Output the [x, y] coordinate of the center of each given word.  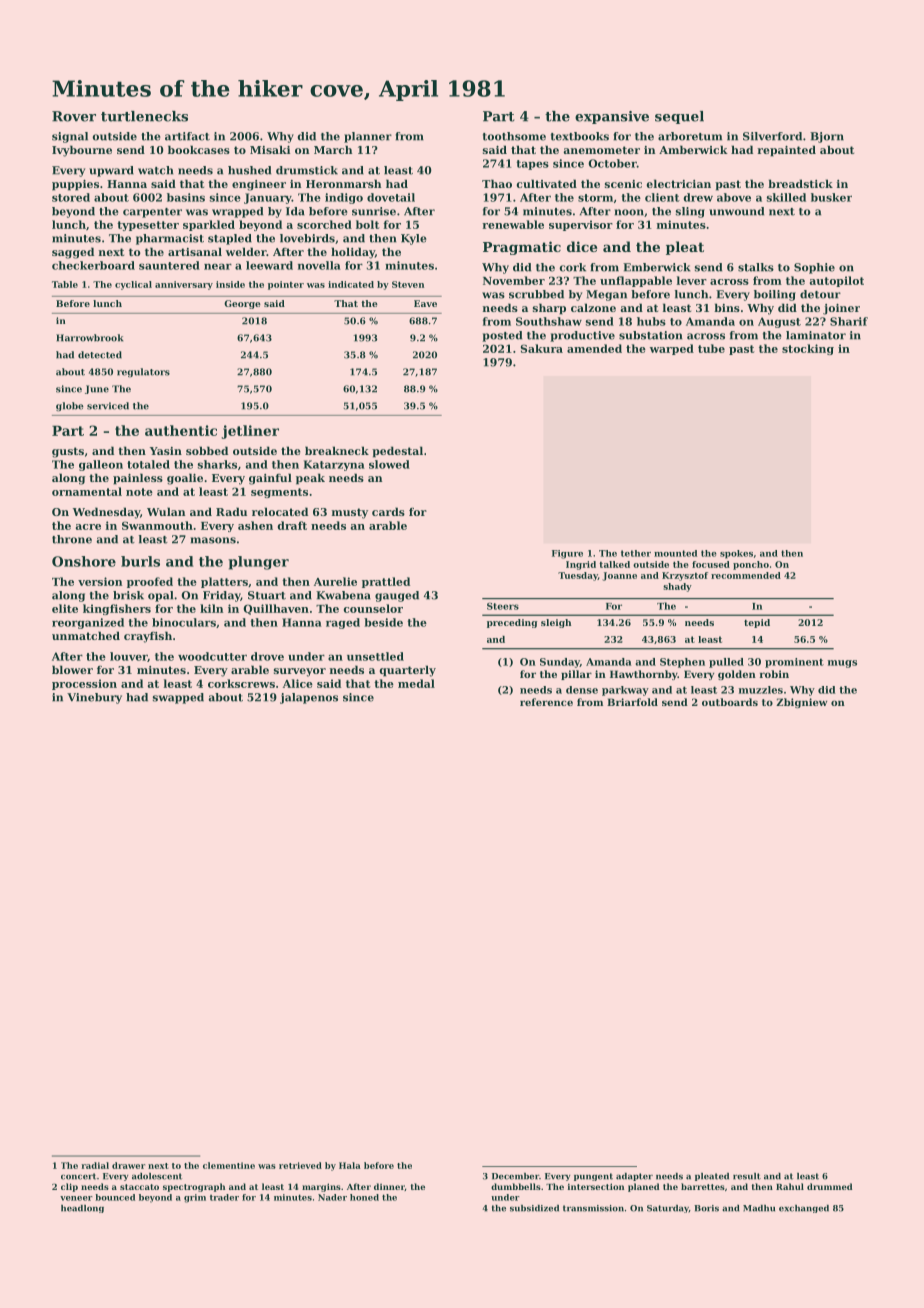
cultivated [547, 183]
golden [737, 675]
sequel [679, 117]
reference [546, 702]
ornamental [87, 491]
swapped [178, 698]
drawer [128, 1165]
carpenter [152, 213]
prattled [386, 582]
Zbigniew [801, 703]
